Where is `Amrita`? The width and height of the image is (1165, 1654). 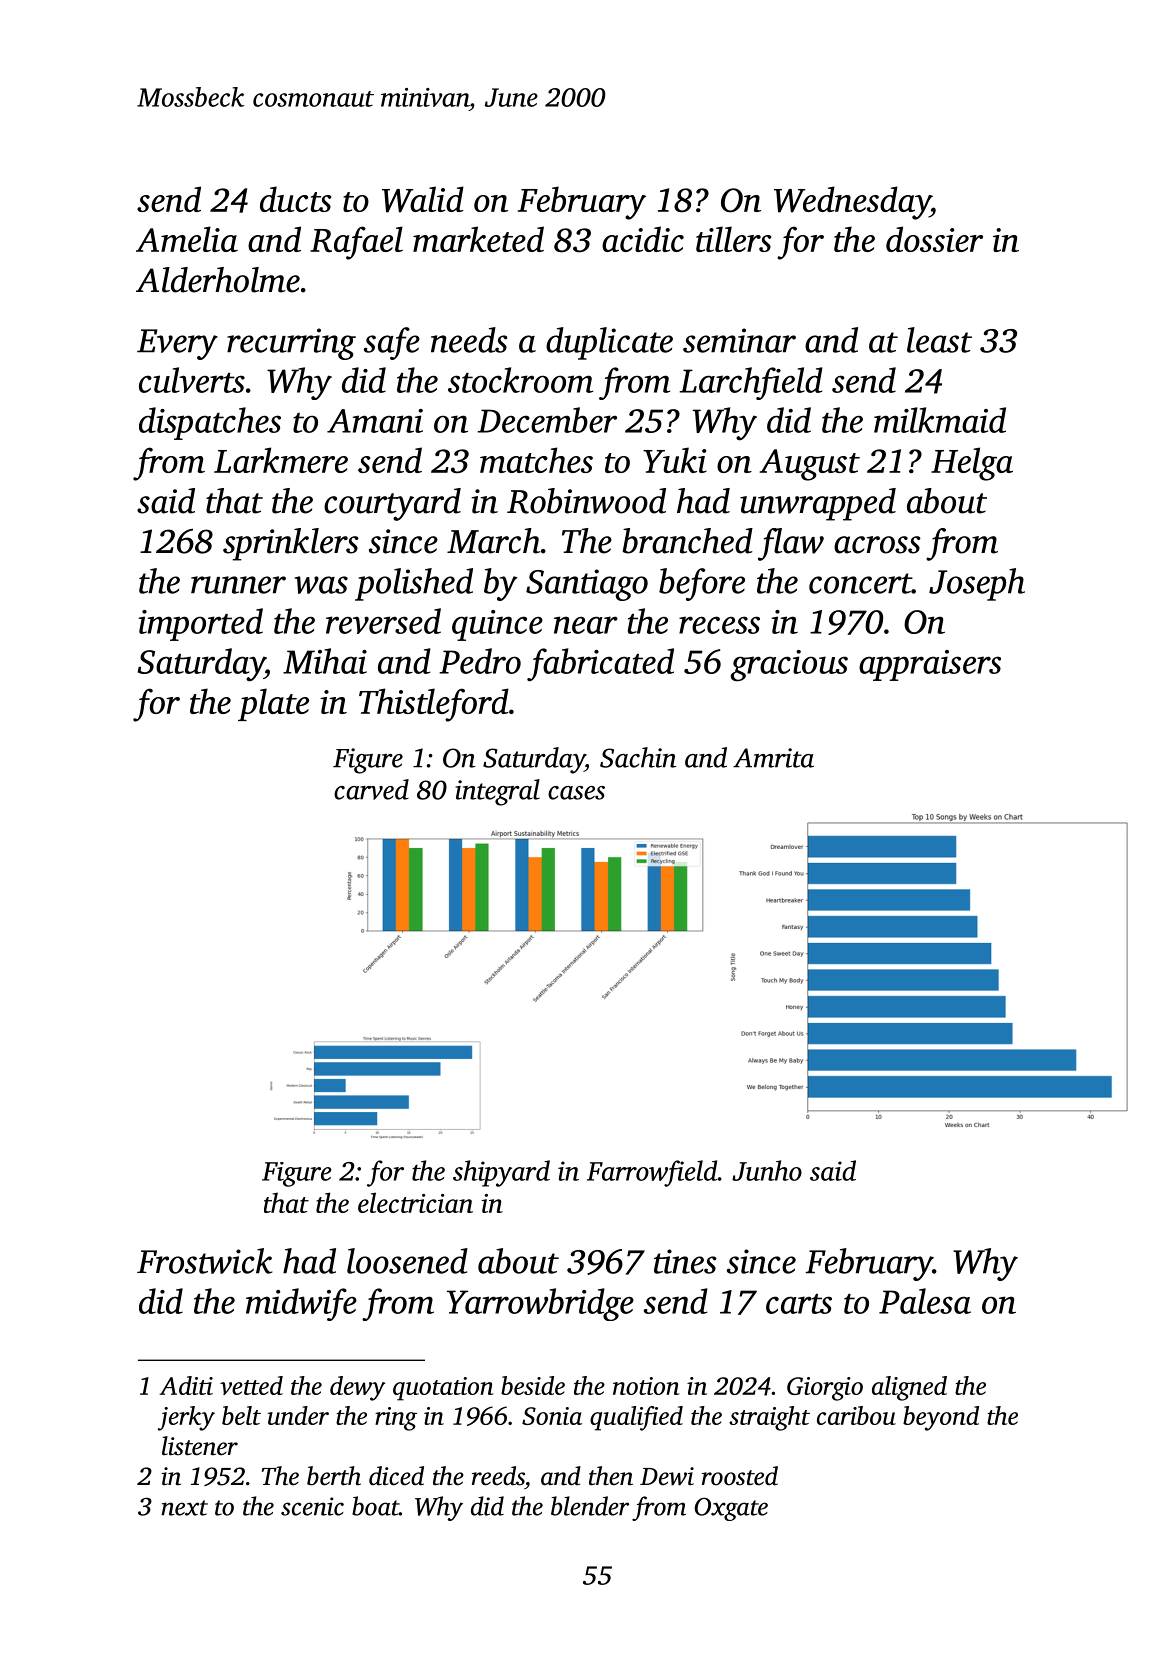
Amrita is located at coordinates (773, 758).
